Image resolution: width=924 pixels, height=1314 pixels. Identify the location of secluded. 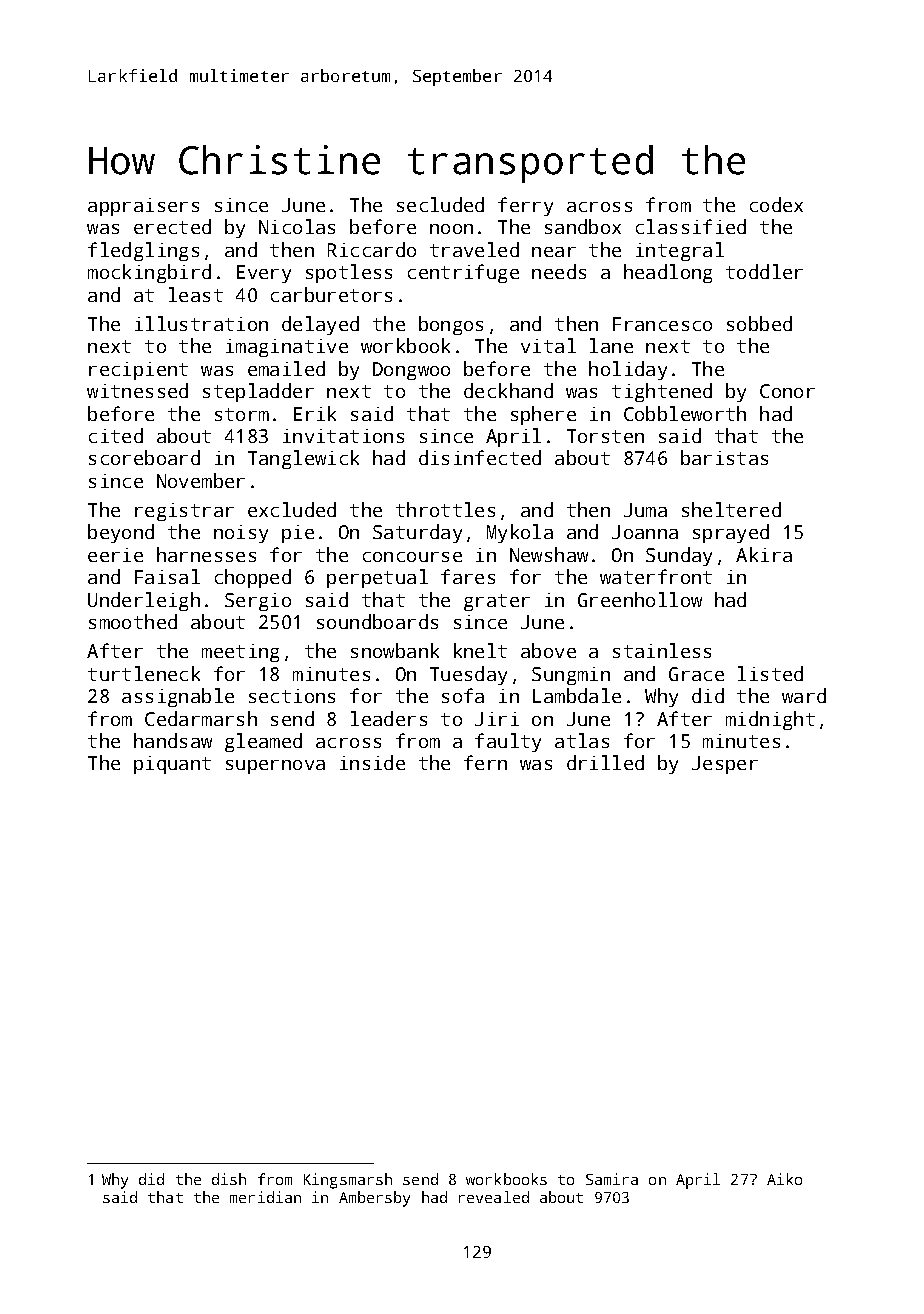
(440, 204).
